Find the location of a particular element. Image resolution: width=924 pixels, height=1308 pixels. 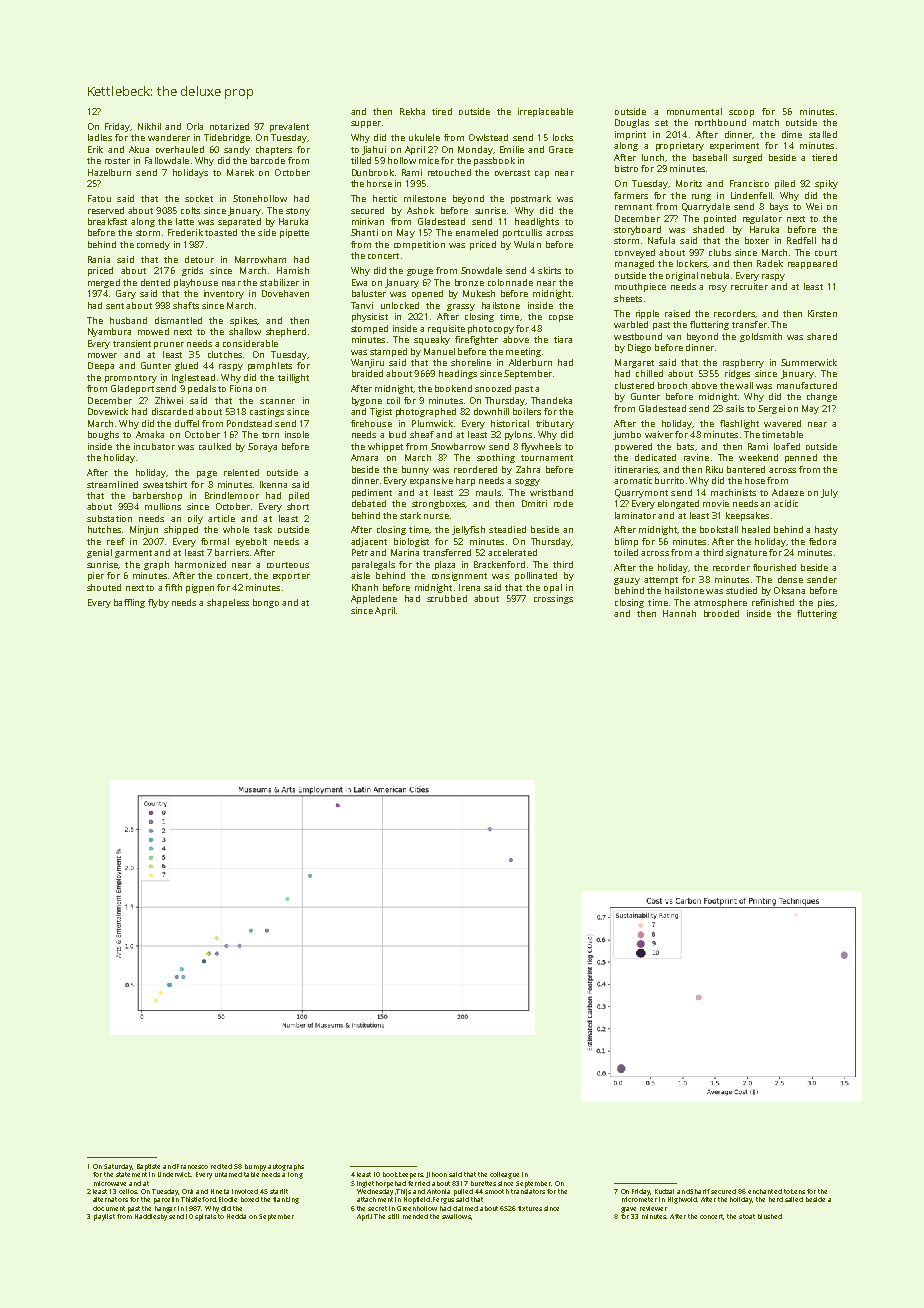

minivan is located at coordinates (368, 221).
